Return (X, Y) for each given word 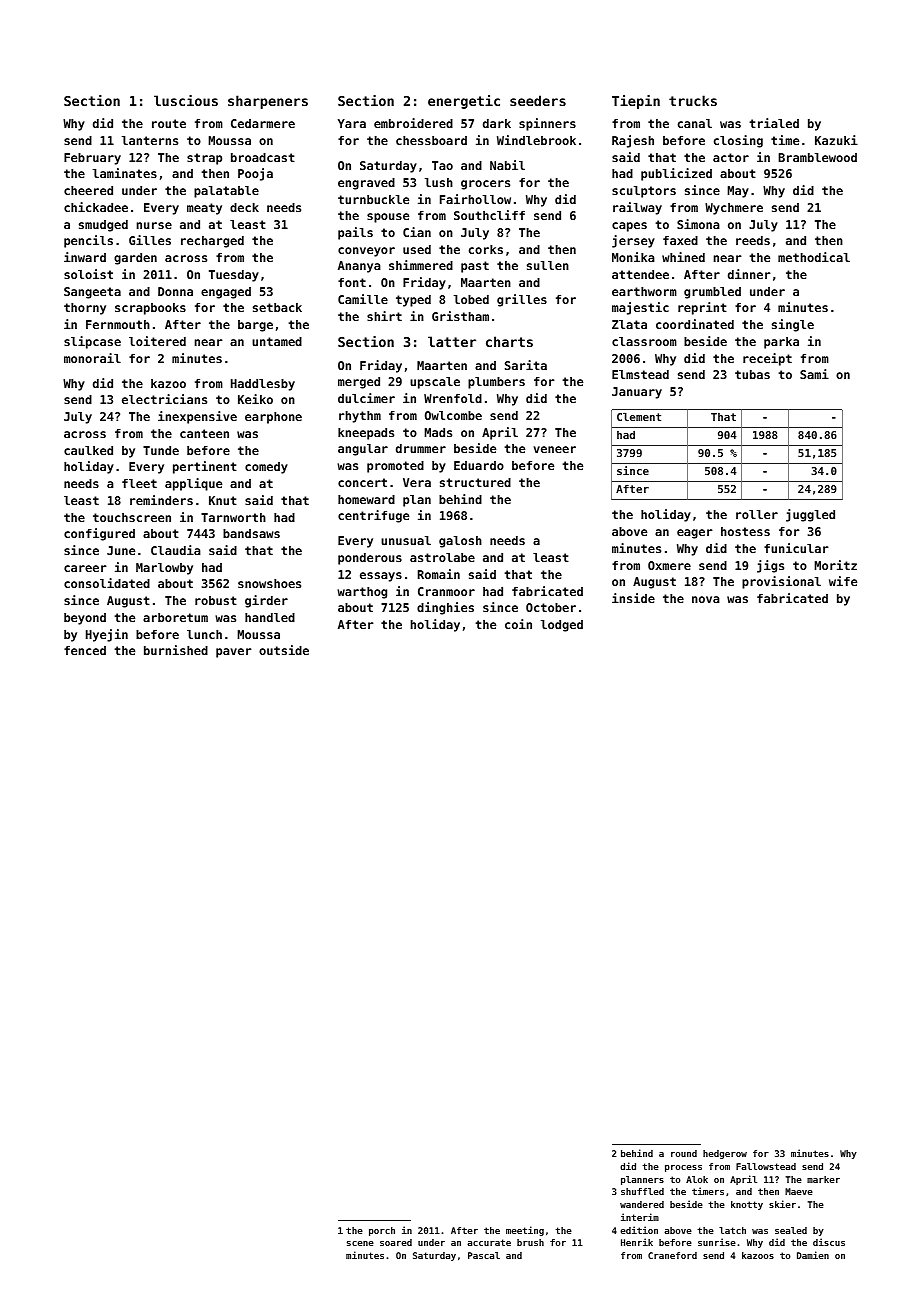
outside (284, 650)
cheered (88, 190)
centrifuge (373, 516)
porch (382, 1231)
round (684, 1153)
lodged (562, 626)
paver (234, 653)
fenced (85, 650)
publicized (676, 174)
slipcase (92, 342)
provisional (781, 582)
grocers (485, 185)
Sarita (526, 365)
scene (360, 1243)
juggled (810, 515)
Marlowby (164, 569)
